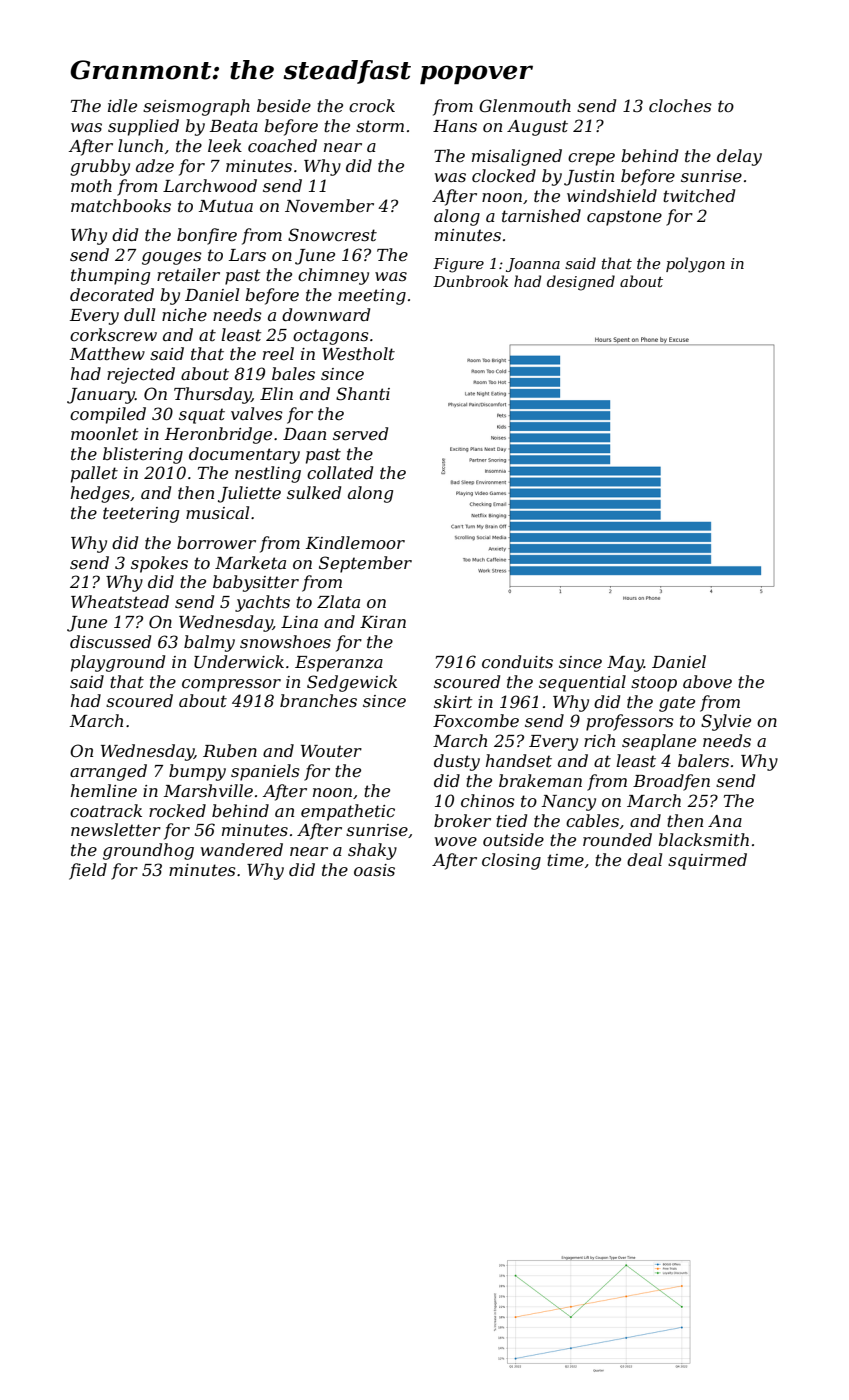 Image resolution: width=849 pixels, height=1400 pixels. I want to click on grubby, so click(100, 167).
